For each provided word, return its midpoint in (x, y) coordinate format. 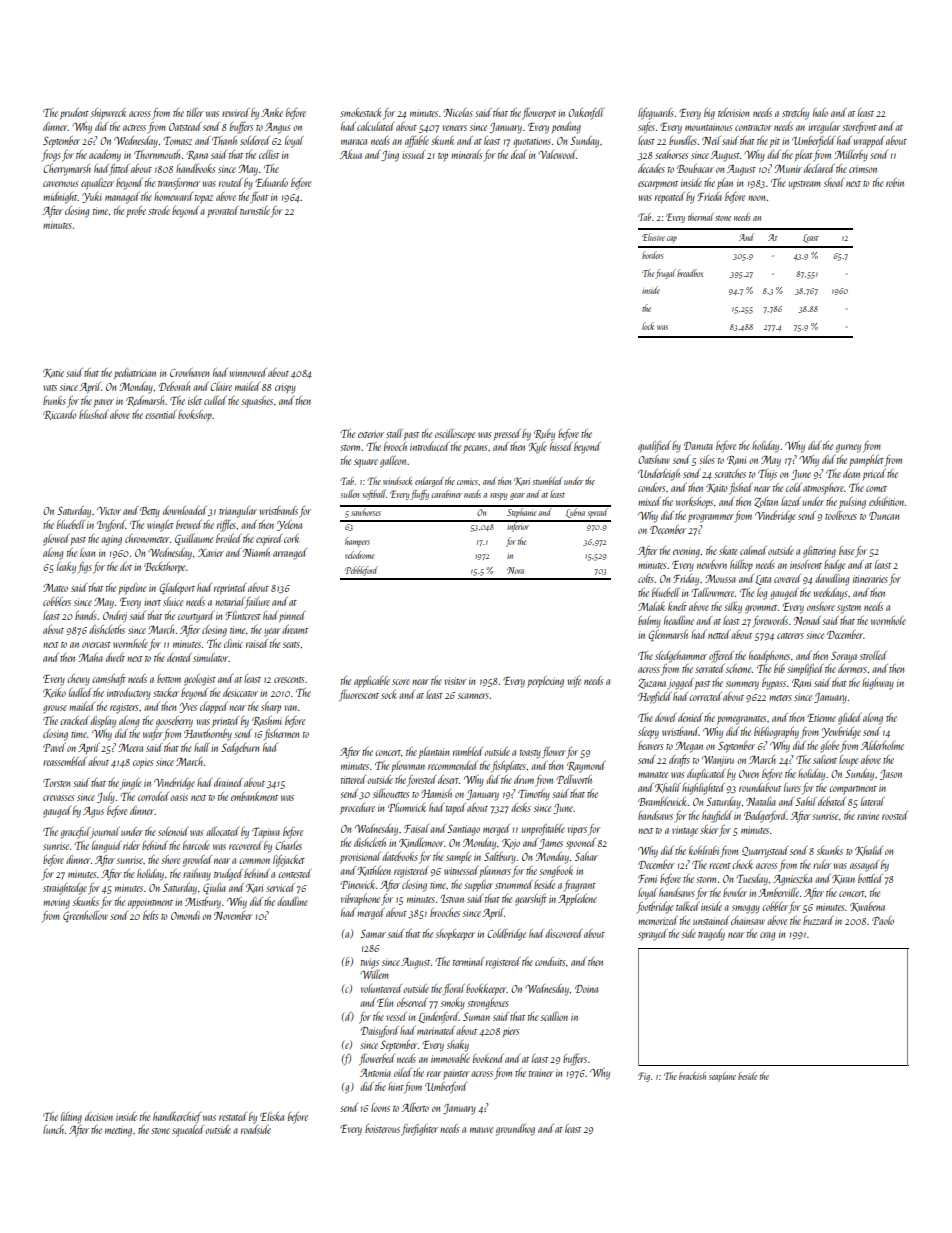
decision (99, 1116)
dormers (852, 668)
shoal (834, 182)
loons (380, 1107)
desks (521, 807)
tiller (195, 112)
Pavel (54, 747)
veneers (454, 128)
